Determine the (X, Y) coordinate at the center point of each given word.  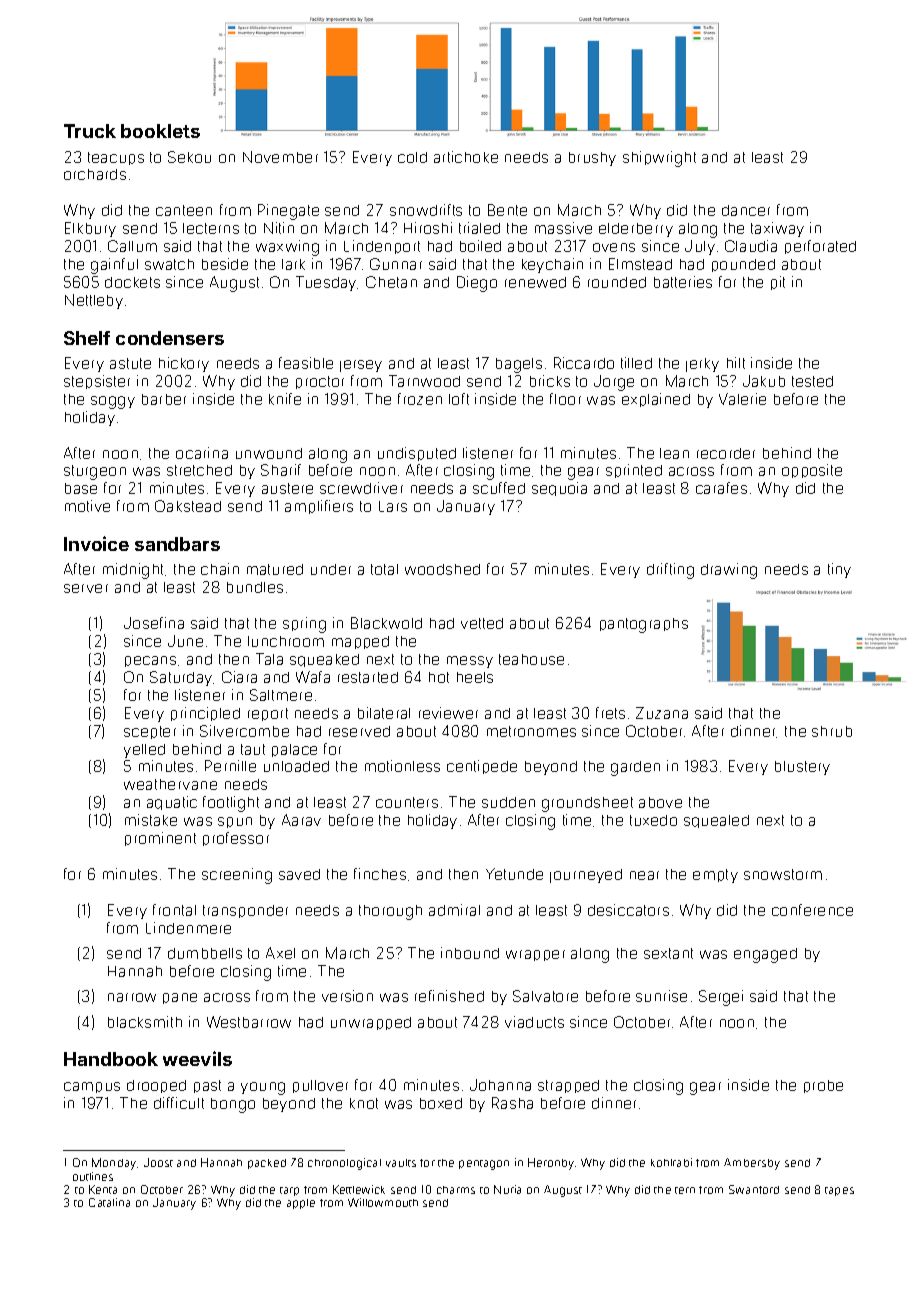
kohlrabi (671, 1162)
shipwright (659, 159)
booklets (160, 131)
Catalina (109, 1202)
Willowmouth (383, 1202)
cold (412, 157)
